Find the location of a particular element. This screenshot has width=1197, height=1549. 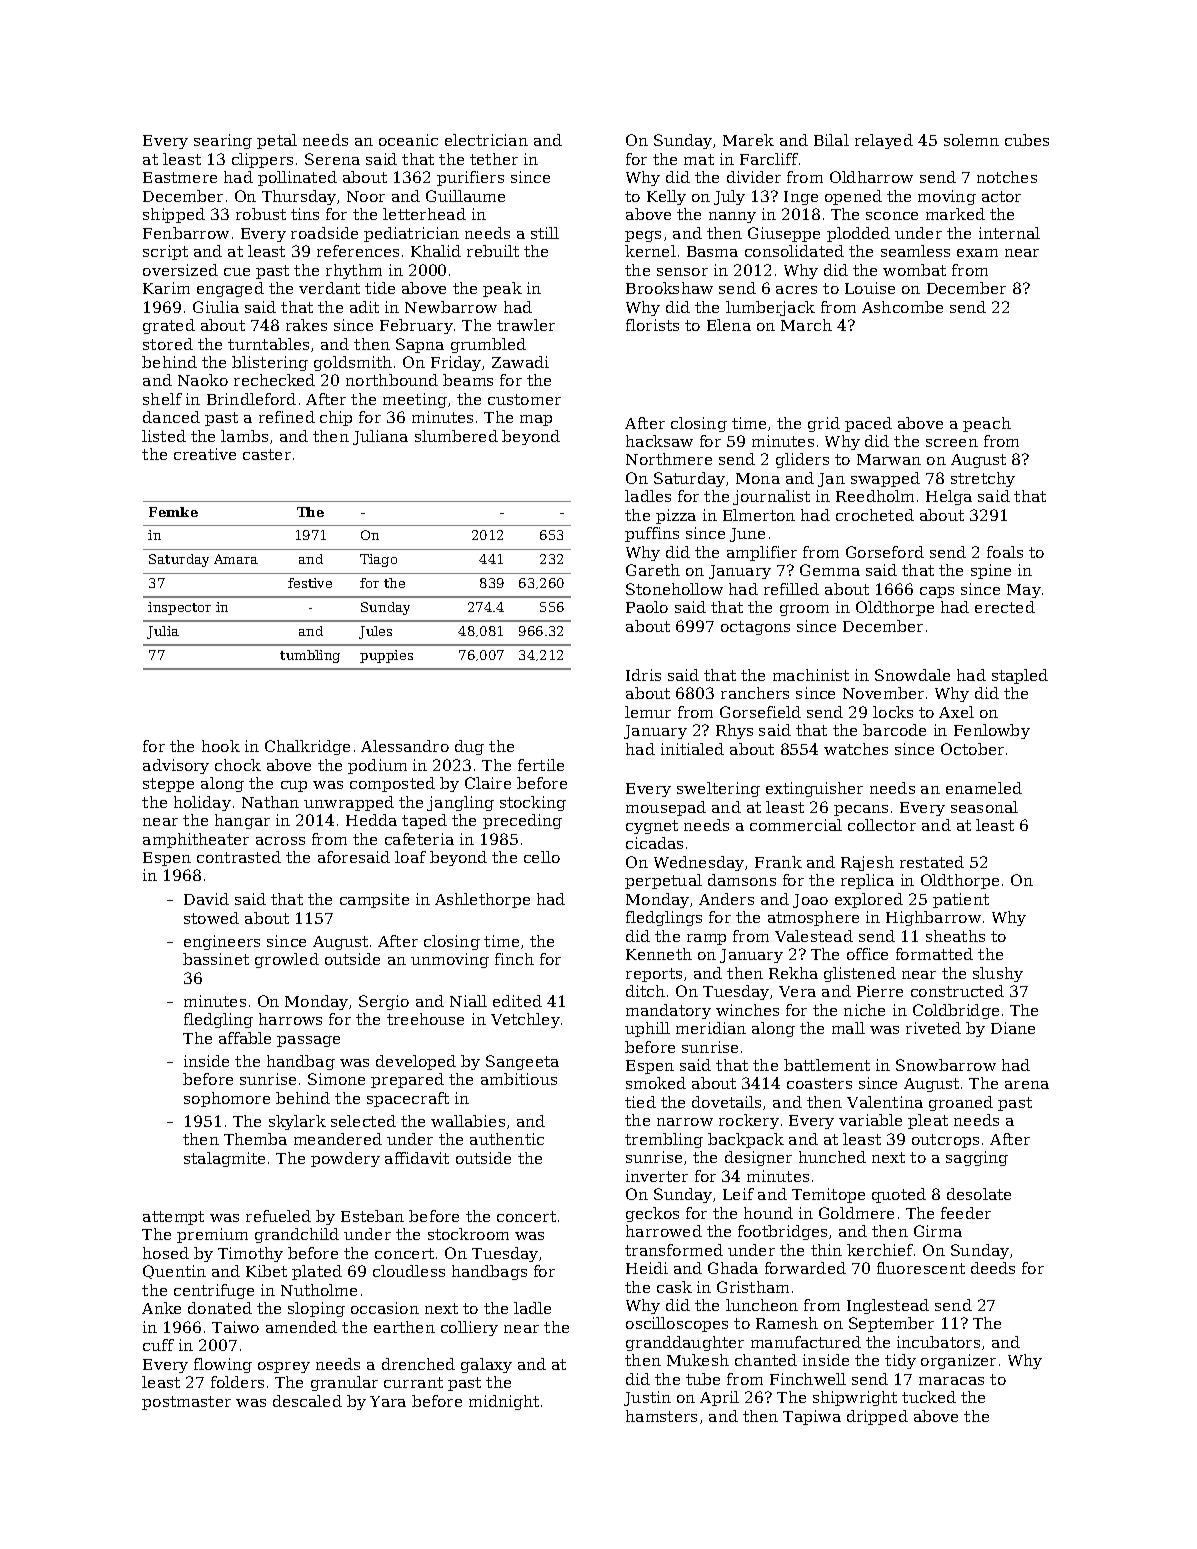

Paolo is located at coordinates (647, 607).
